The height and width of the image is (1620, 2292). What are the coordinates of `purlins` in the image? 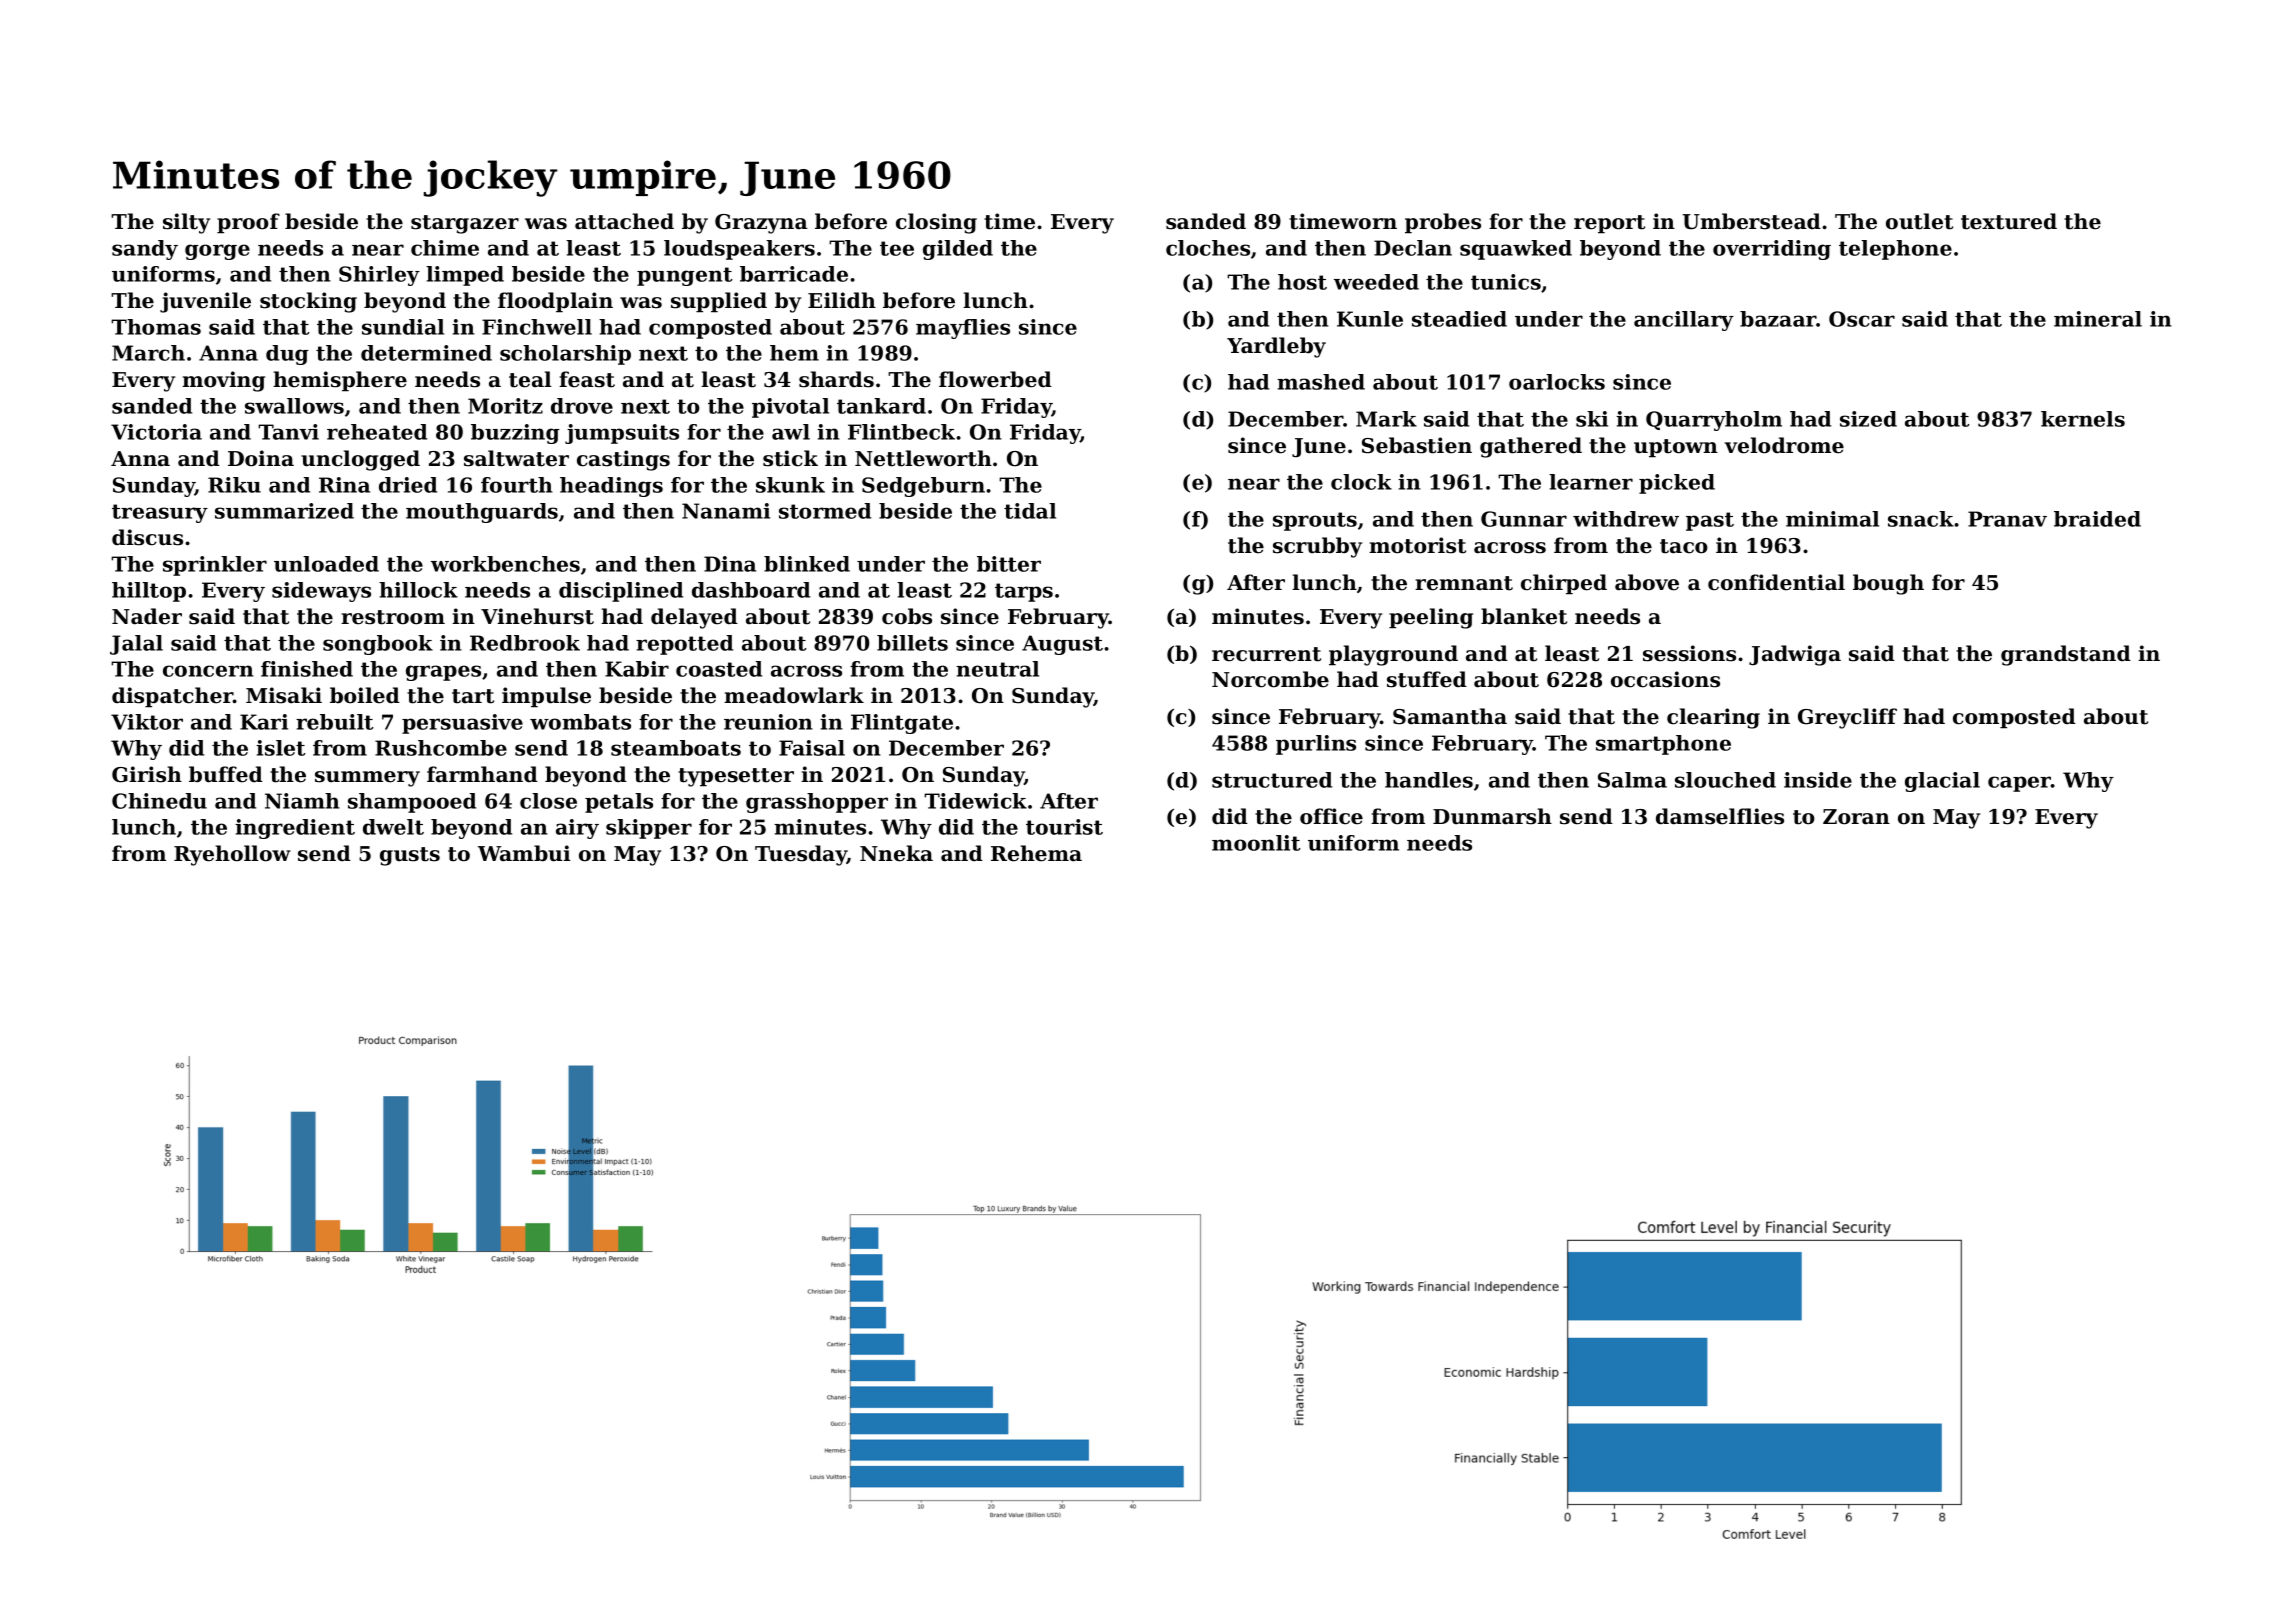 It's located at (1316, 745).
